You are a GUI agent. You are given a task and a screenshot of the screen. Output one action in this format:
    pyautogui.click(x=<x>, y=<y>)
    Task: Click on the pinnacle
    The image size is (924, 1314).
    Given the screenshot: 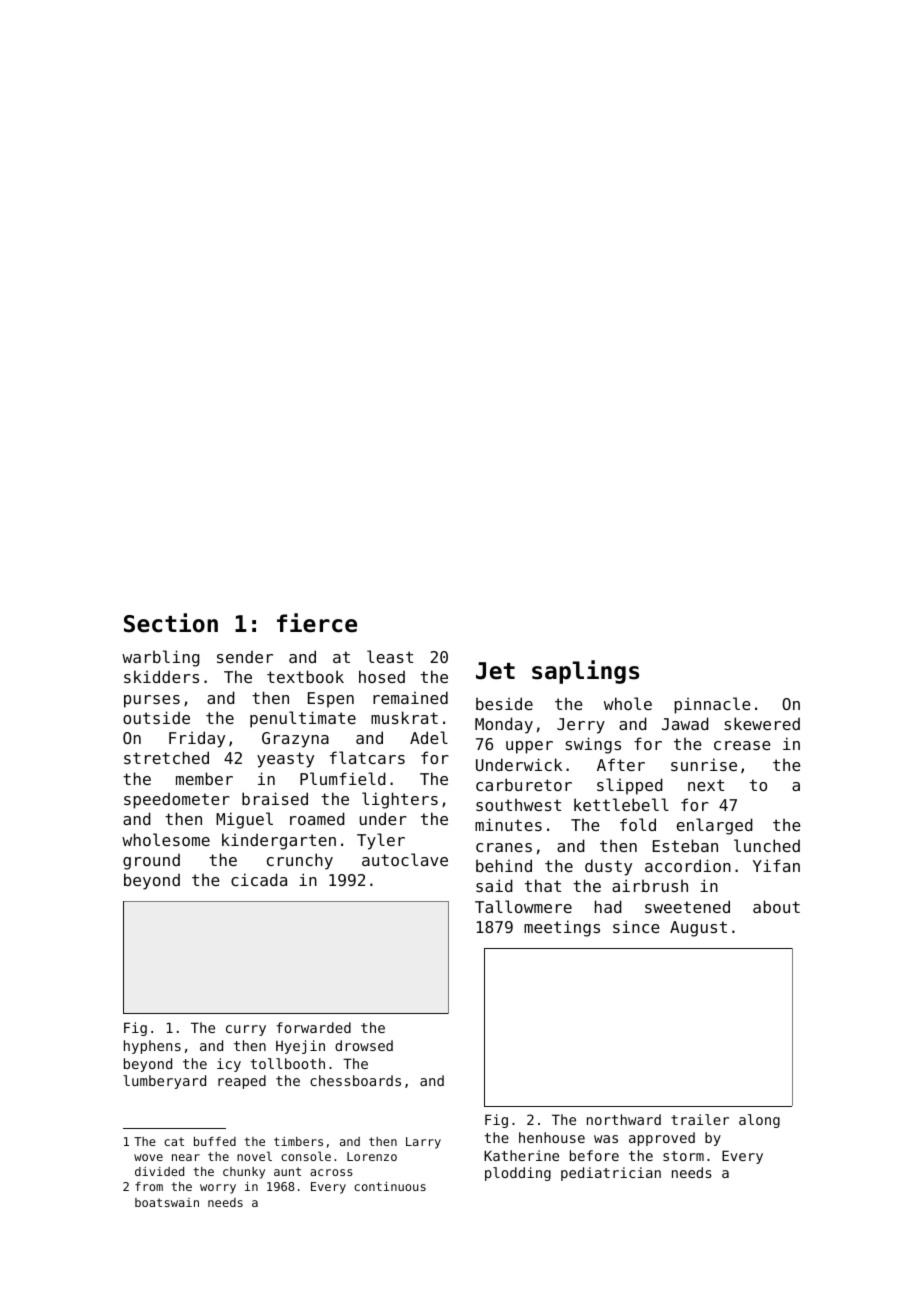 What is the action you would take?
    pyautogui.click(x=712, y=705)
